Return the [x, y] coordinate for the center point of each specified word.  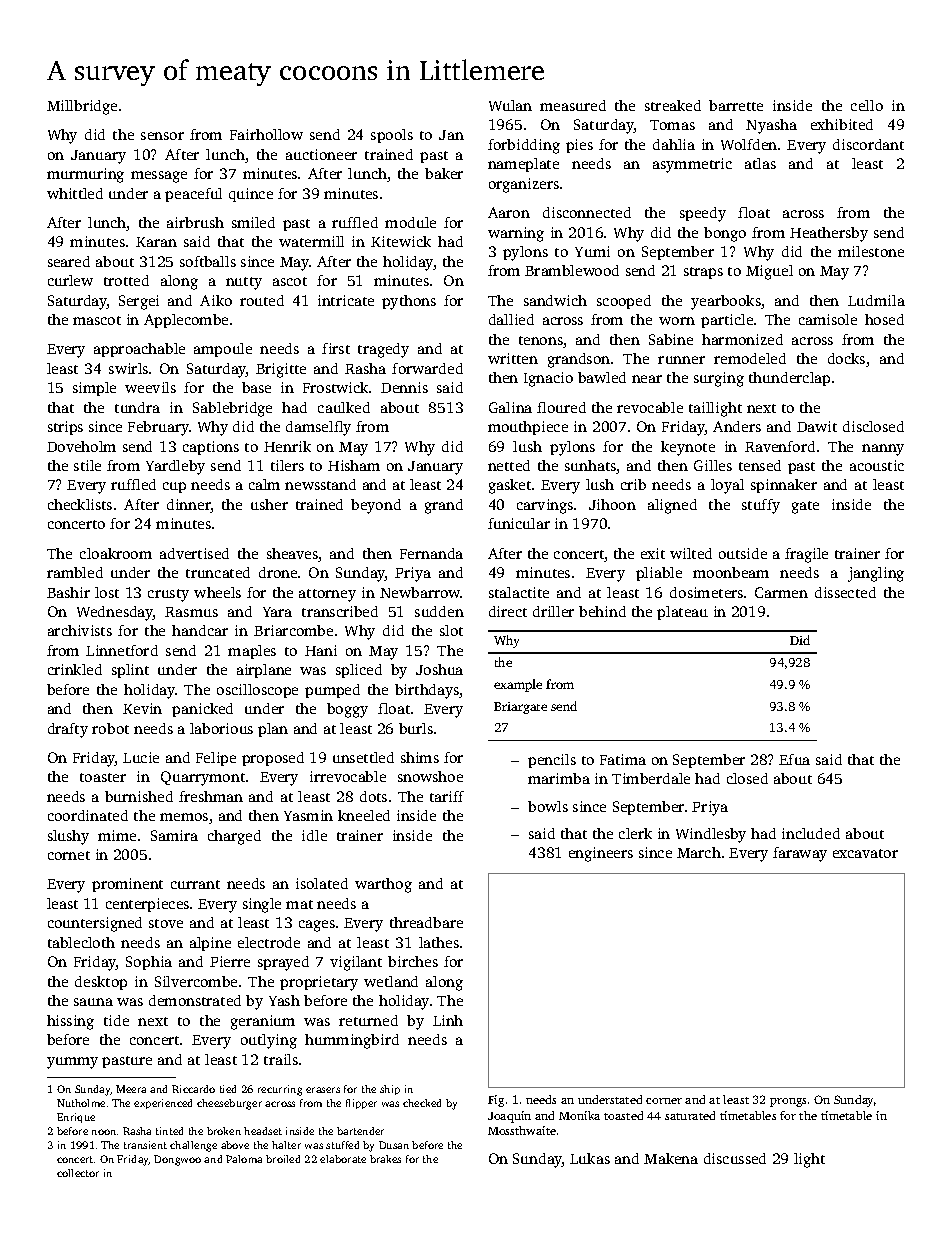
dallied [511, 319]
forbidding [524, 146]
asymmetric [692, 165]
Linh [448, 1020]
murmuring [85, 175]
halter [286, 1145]
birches [413, 961]
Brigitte [281, 370]
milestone [871, 251]
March [699, 852]
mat [299, 904]
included [811, 833]
